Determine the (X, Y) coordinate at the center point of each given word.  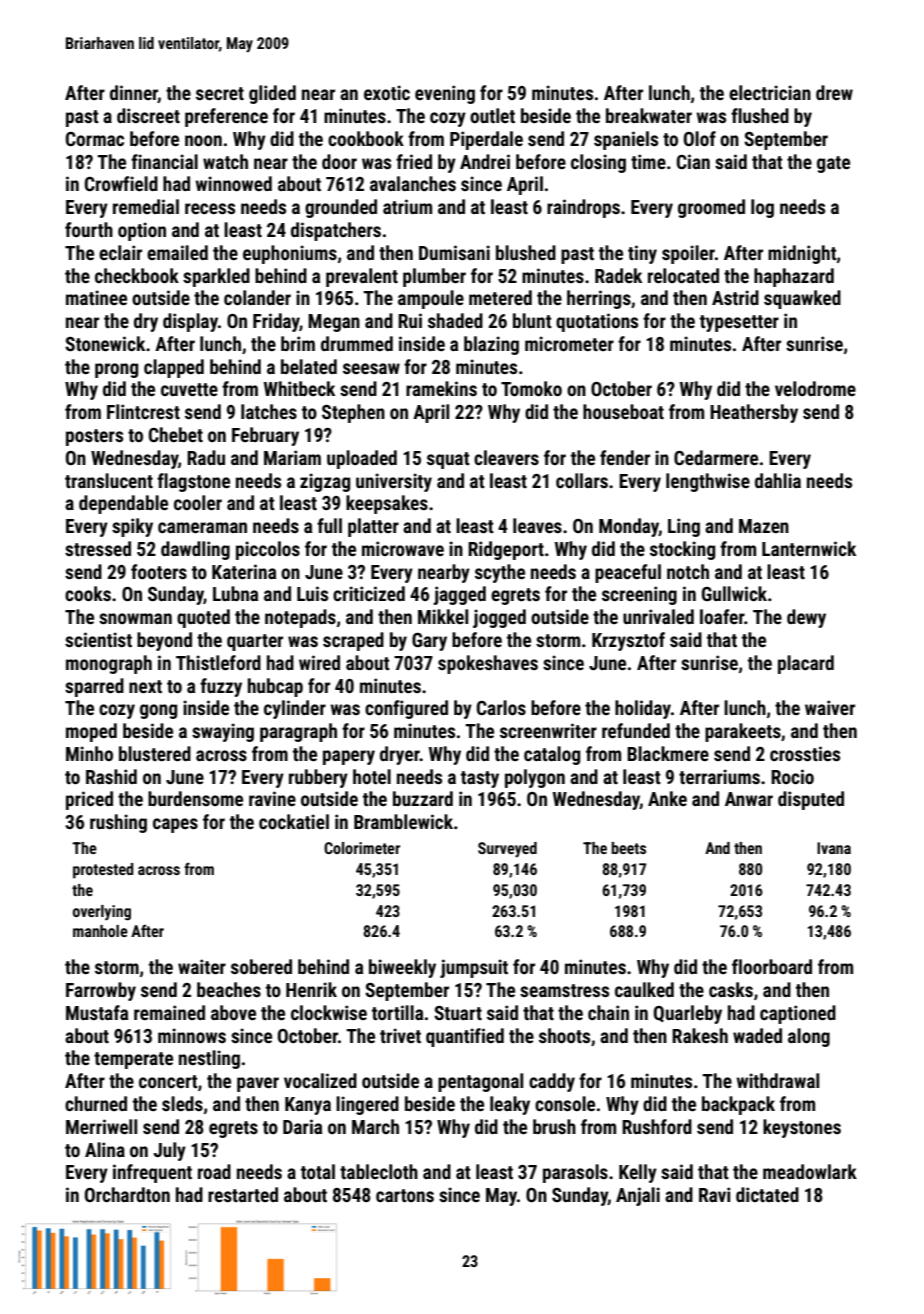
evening (445, 94)
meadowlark (810, 1171)
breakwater (649, 115)
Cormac (95, 139)
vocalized (320, 1080)
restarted (243, 1194)
